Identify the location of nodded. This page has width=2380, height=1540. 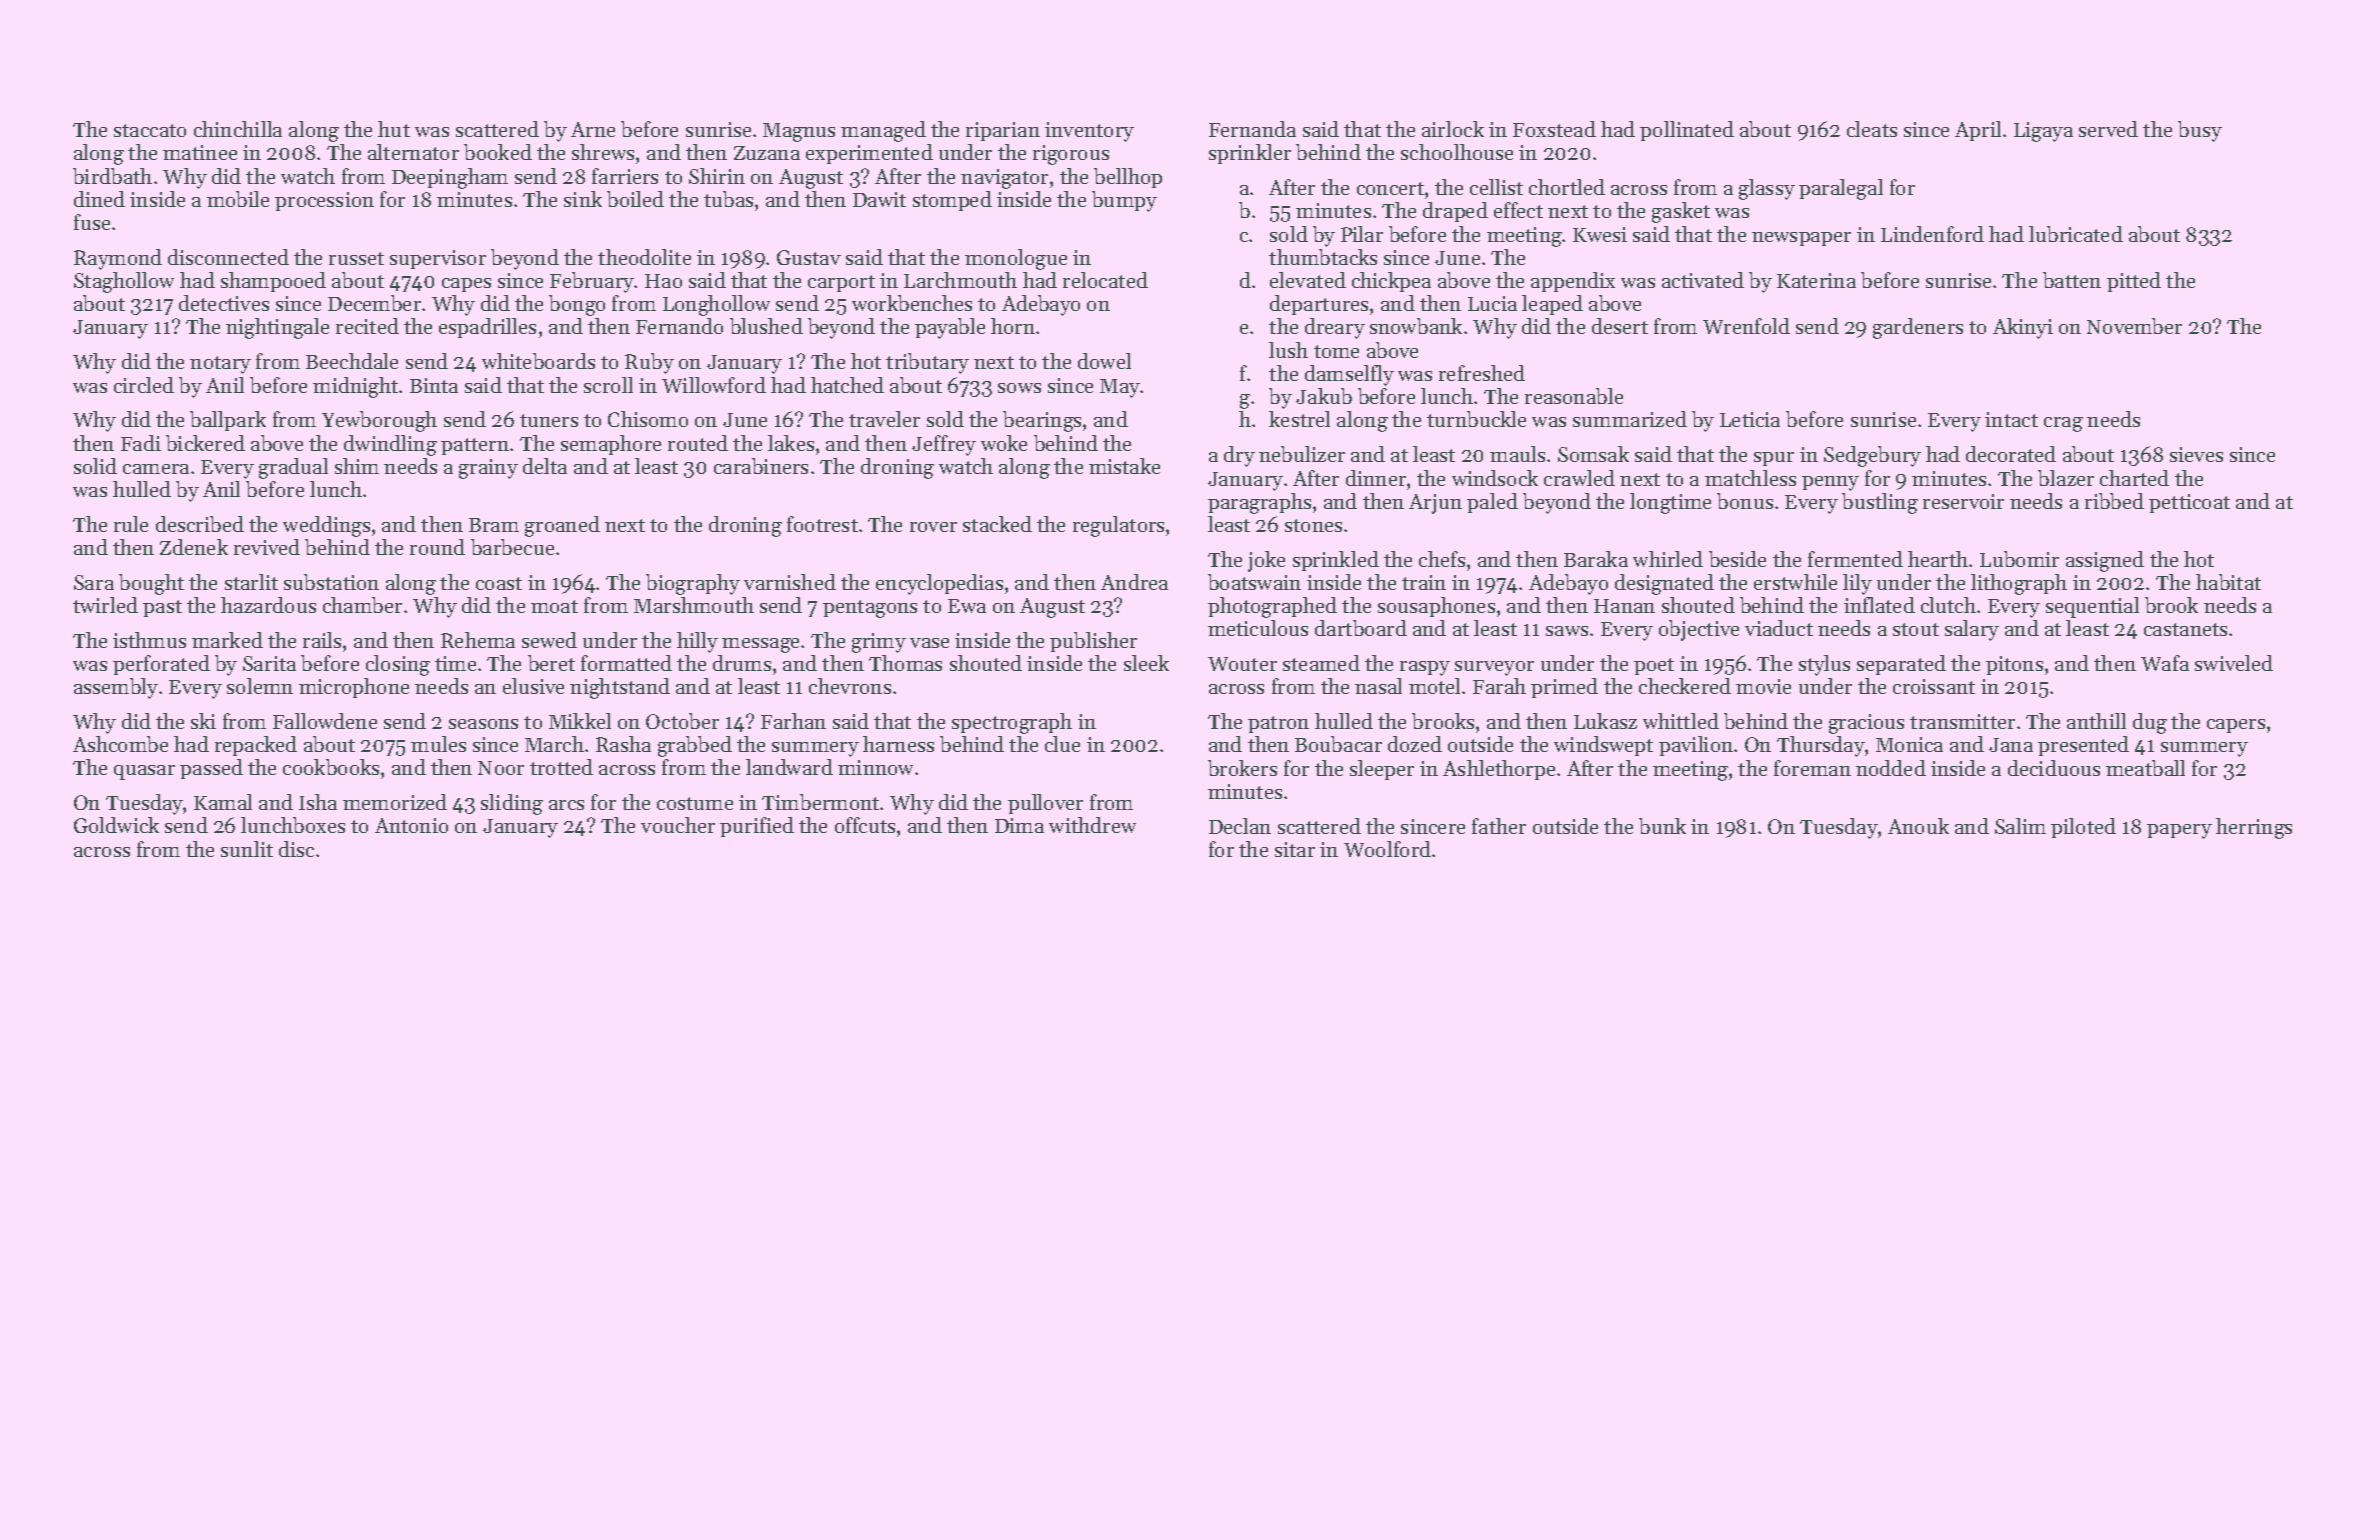
(1891, 768).
